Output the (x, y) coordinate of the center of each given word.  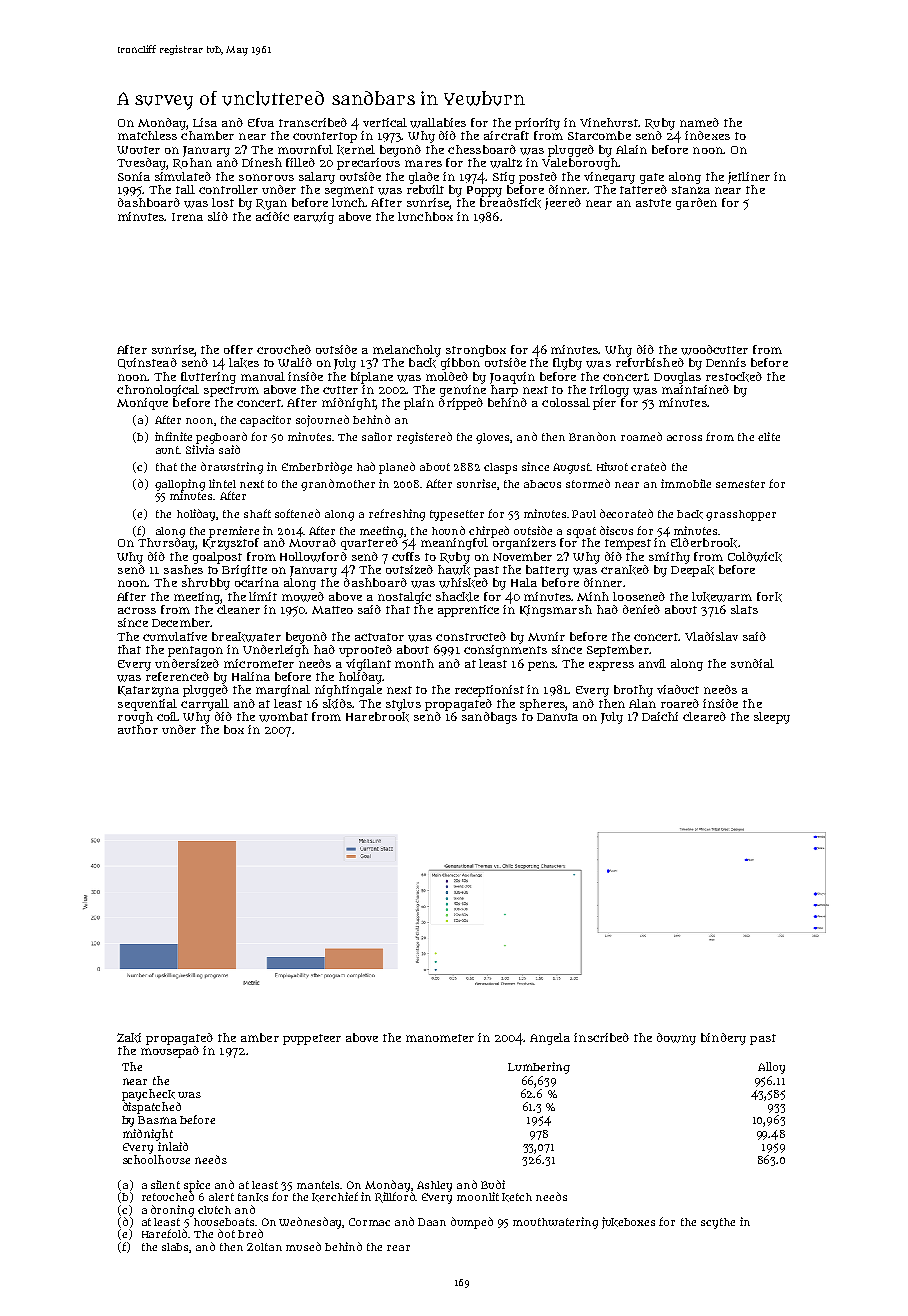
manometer (440, 1038)
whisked (463, 583)
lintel (222, 483)
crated (648, 466)
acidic (272, 216)
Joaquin (512, 378)
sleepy (772, 718)
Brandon (592, 436)
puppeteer (312, 1039)
